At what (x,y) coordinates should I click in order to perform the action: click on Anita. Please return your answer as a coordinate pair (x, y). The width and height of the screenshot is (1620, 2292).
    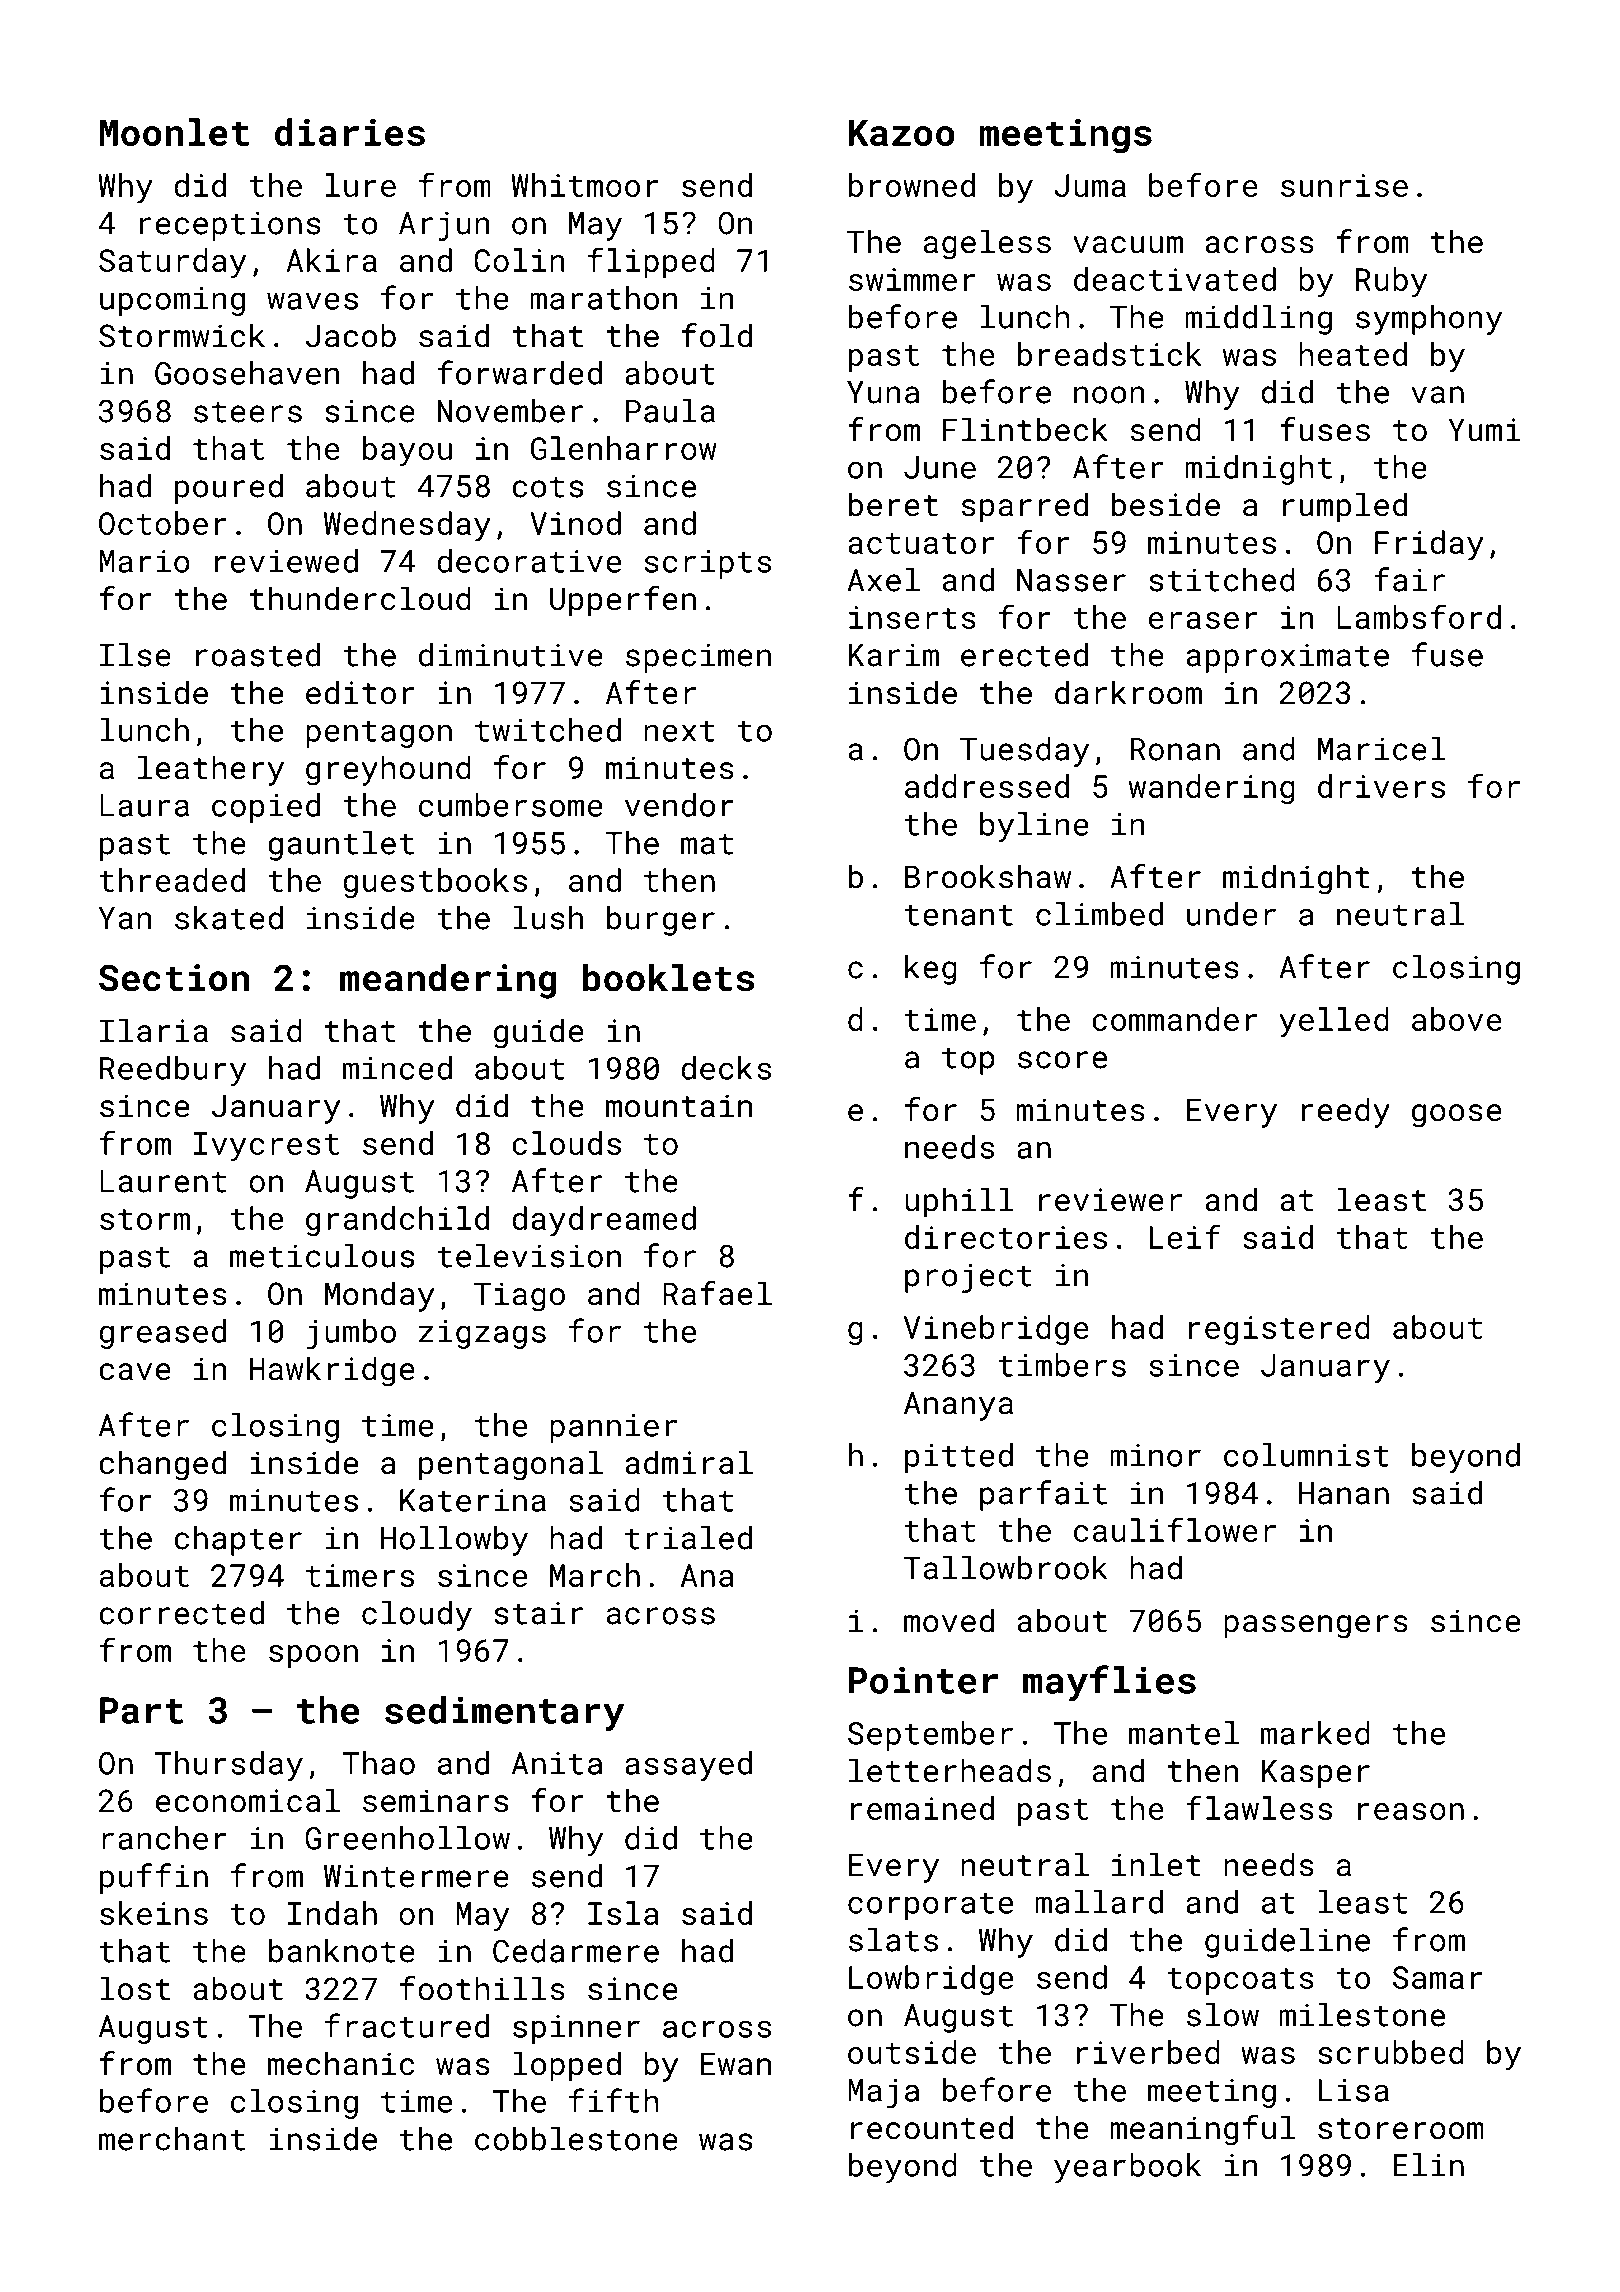
    Looking at the image, I should click on (557, 1763).
